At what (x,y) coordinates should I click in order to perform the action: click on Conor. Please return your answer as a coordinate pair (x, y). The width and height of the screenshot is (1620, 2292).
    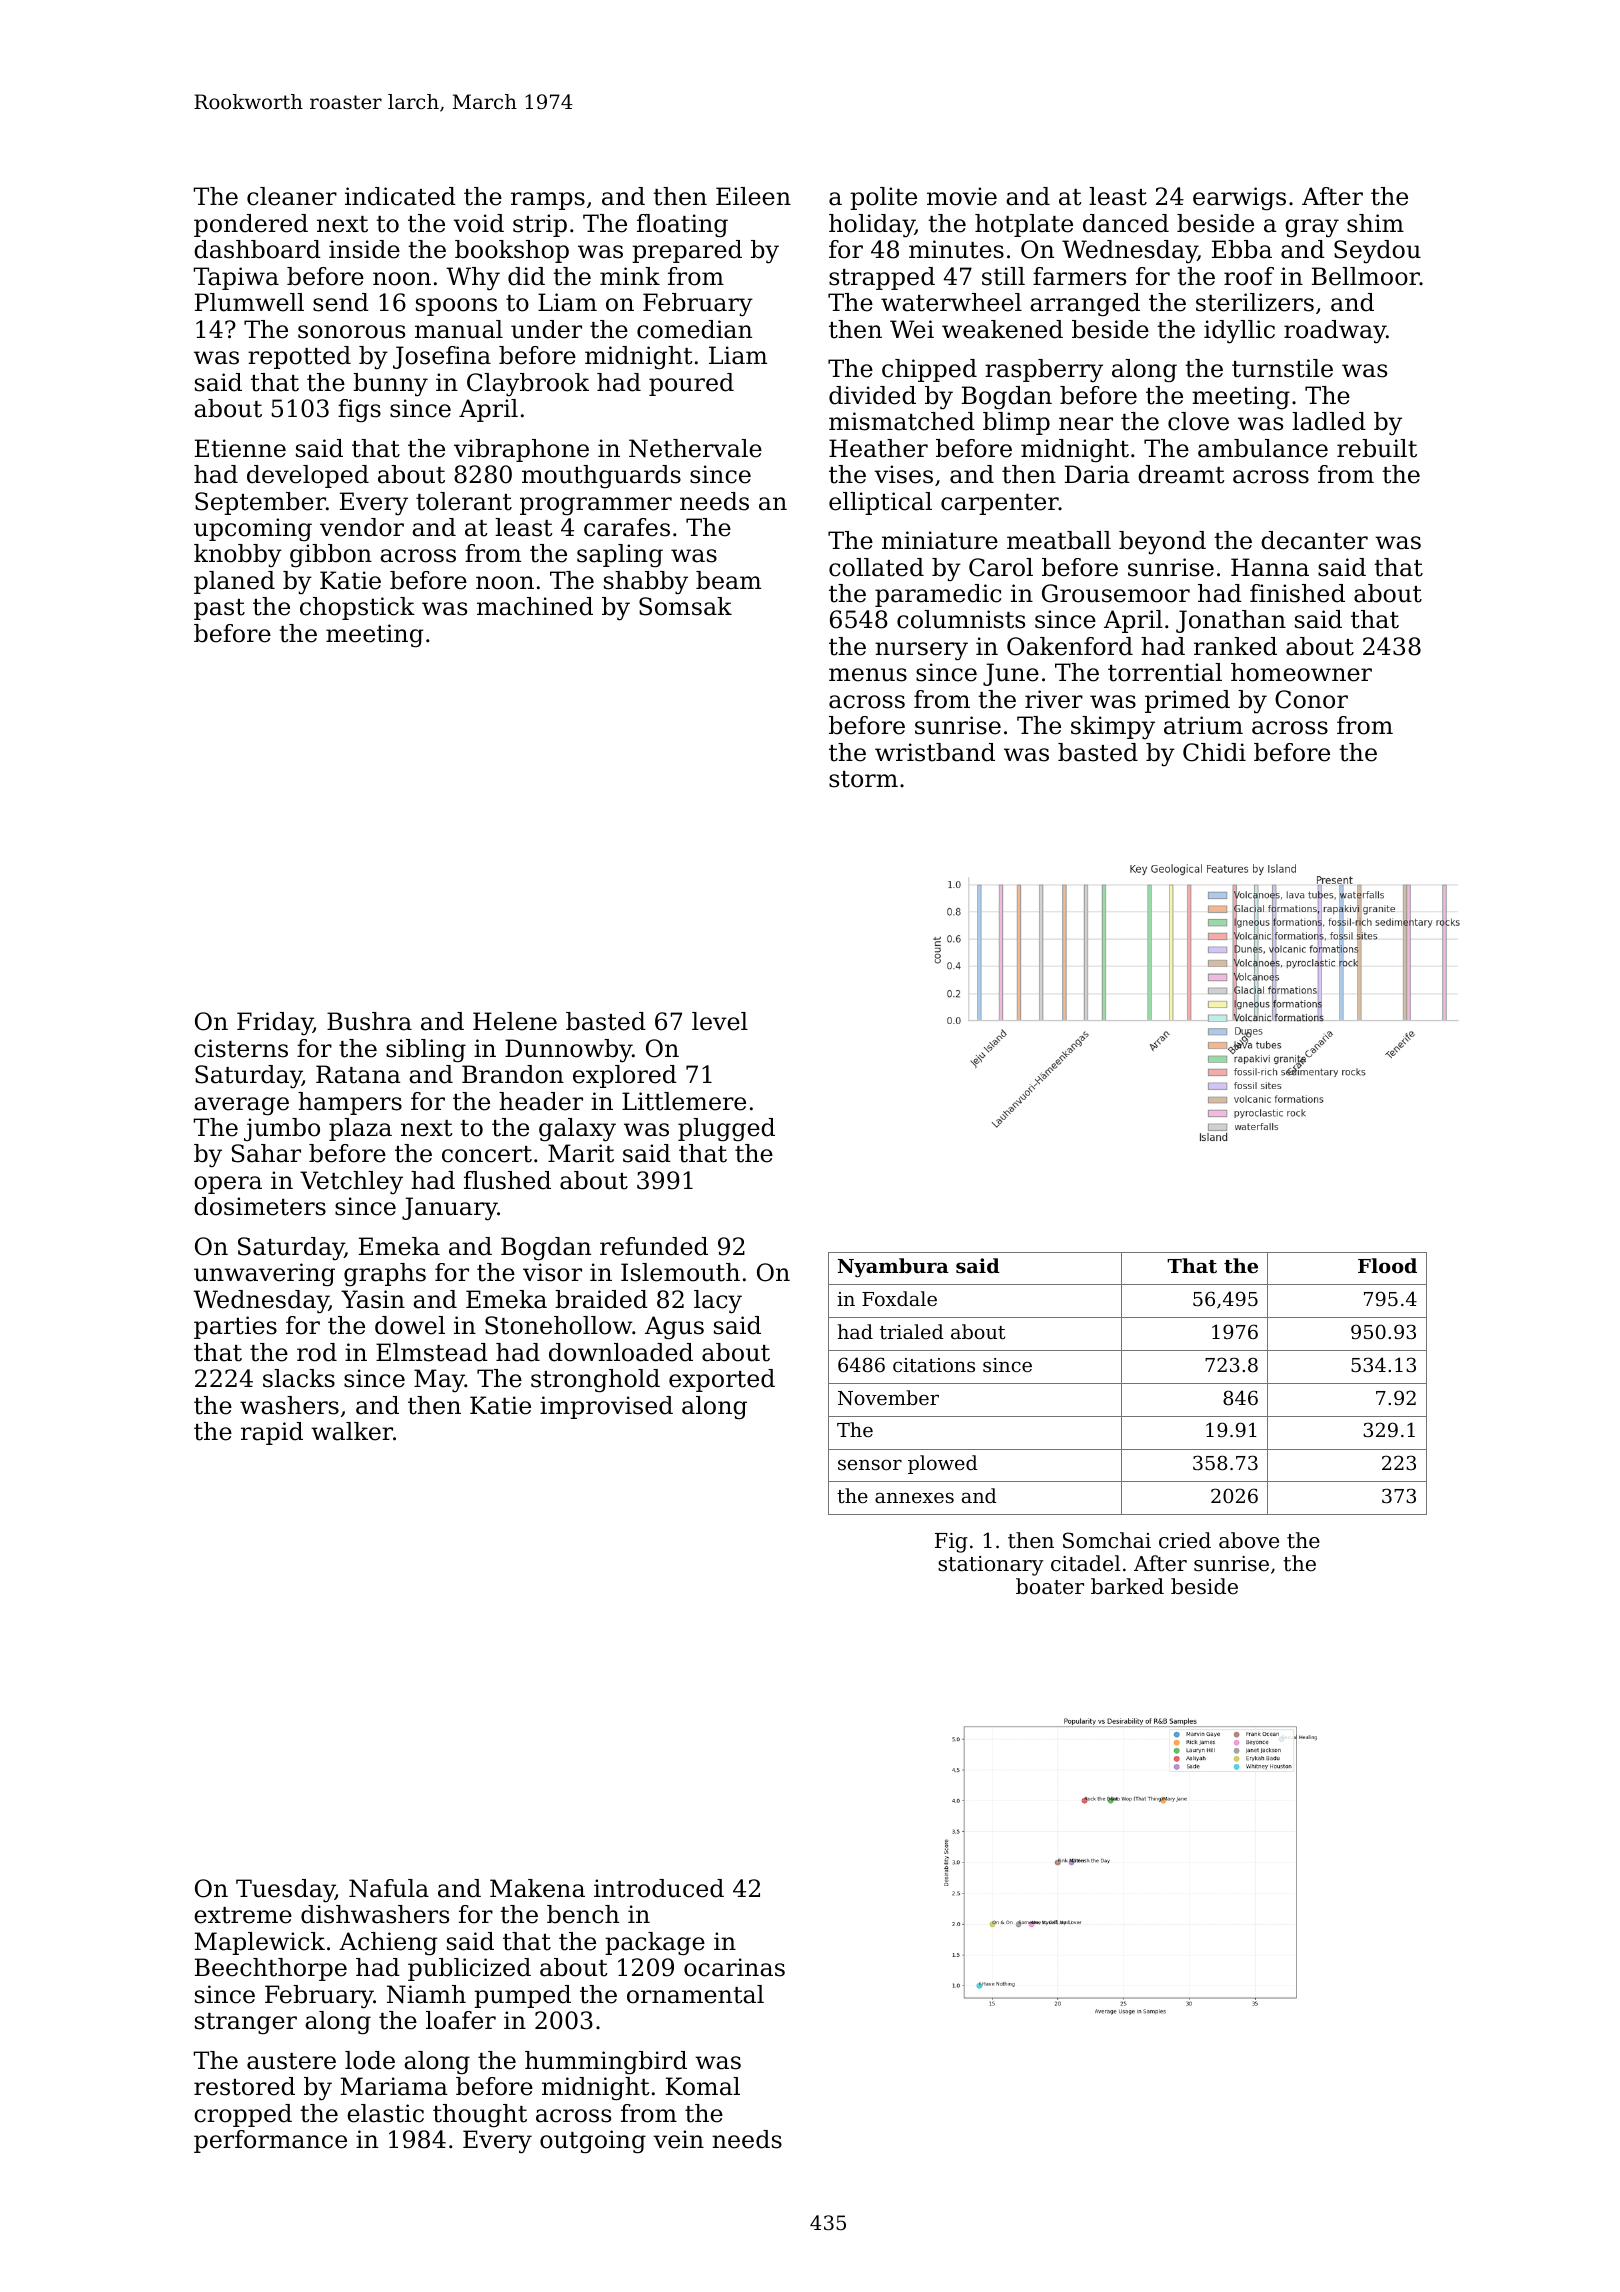
    Looking at the image, I should click on (1311, 699).
